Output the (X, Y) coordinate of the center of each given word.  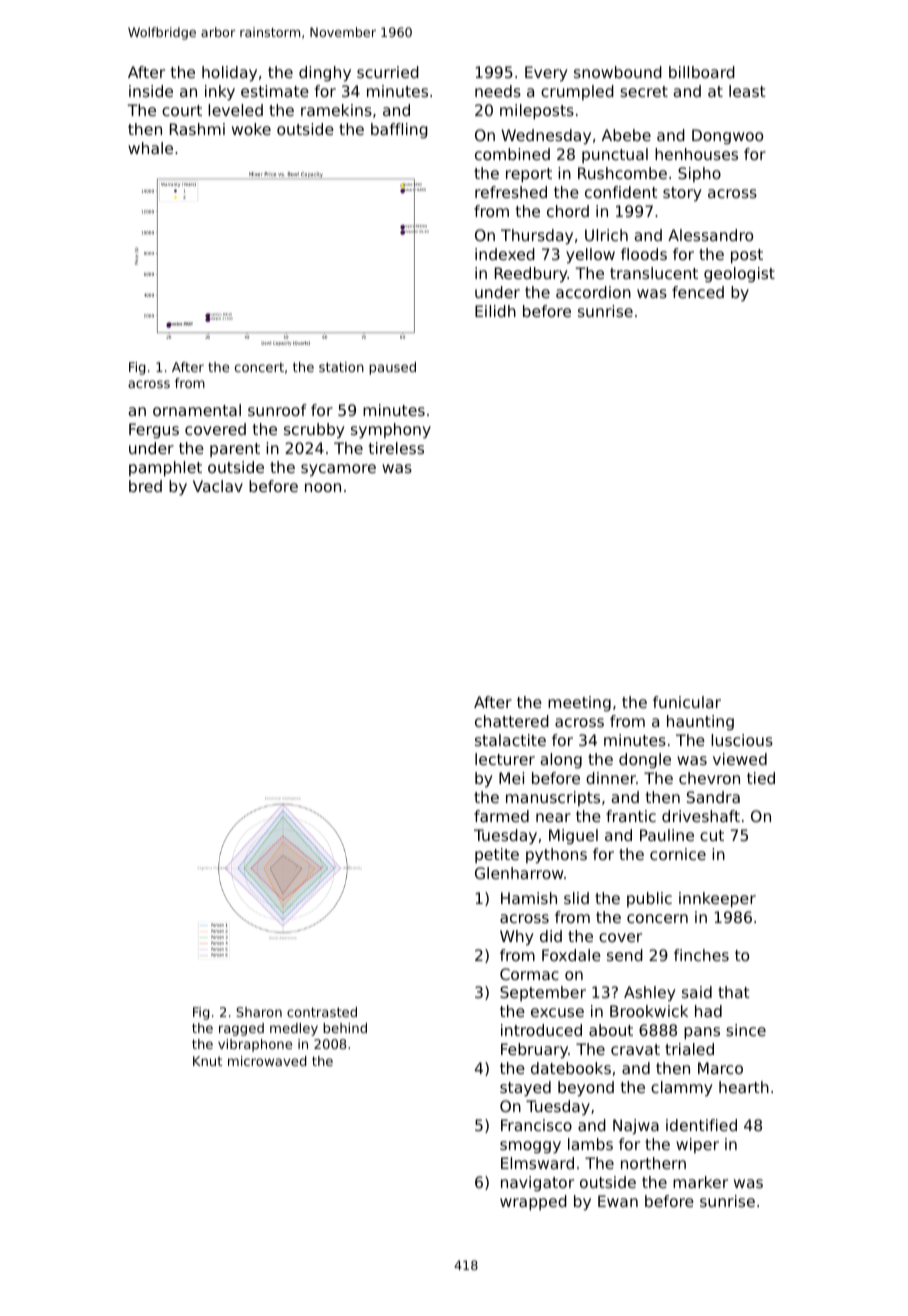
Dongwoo (727, 136)
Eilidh (495, 311)
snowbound (618, 72)
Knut (207, 1061)
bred (145, 486)
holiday (229, 74)
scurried (388, 72)
